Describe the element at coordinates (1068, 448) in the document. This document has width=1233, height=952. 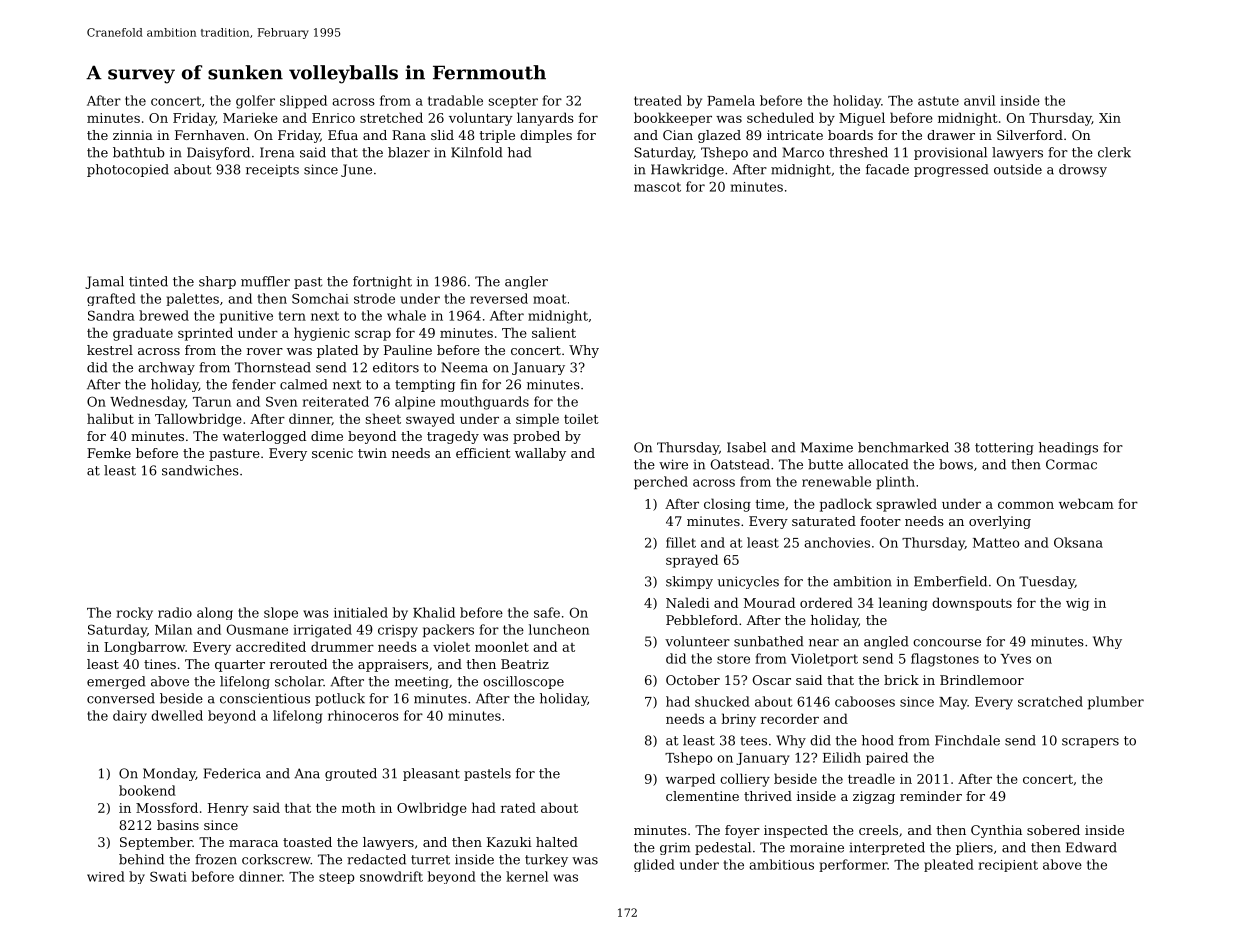
I see `headings` at that location.
